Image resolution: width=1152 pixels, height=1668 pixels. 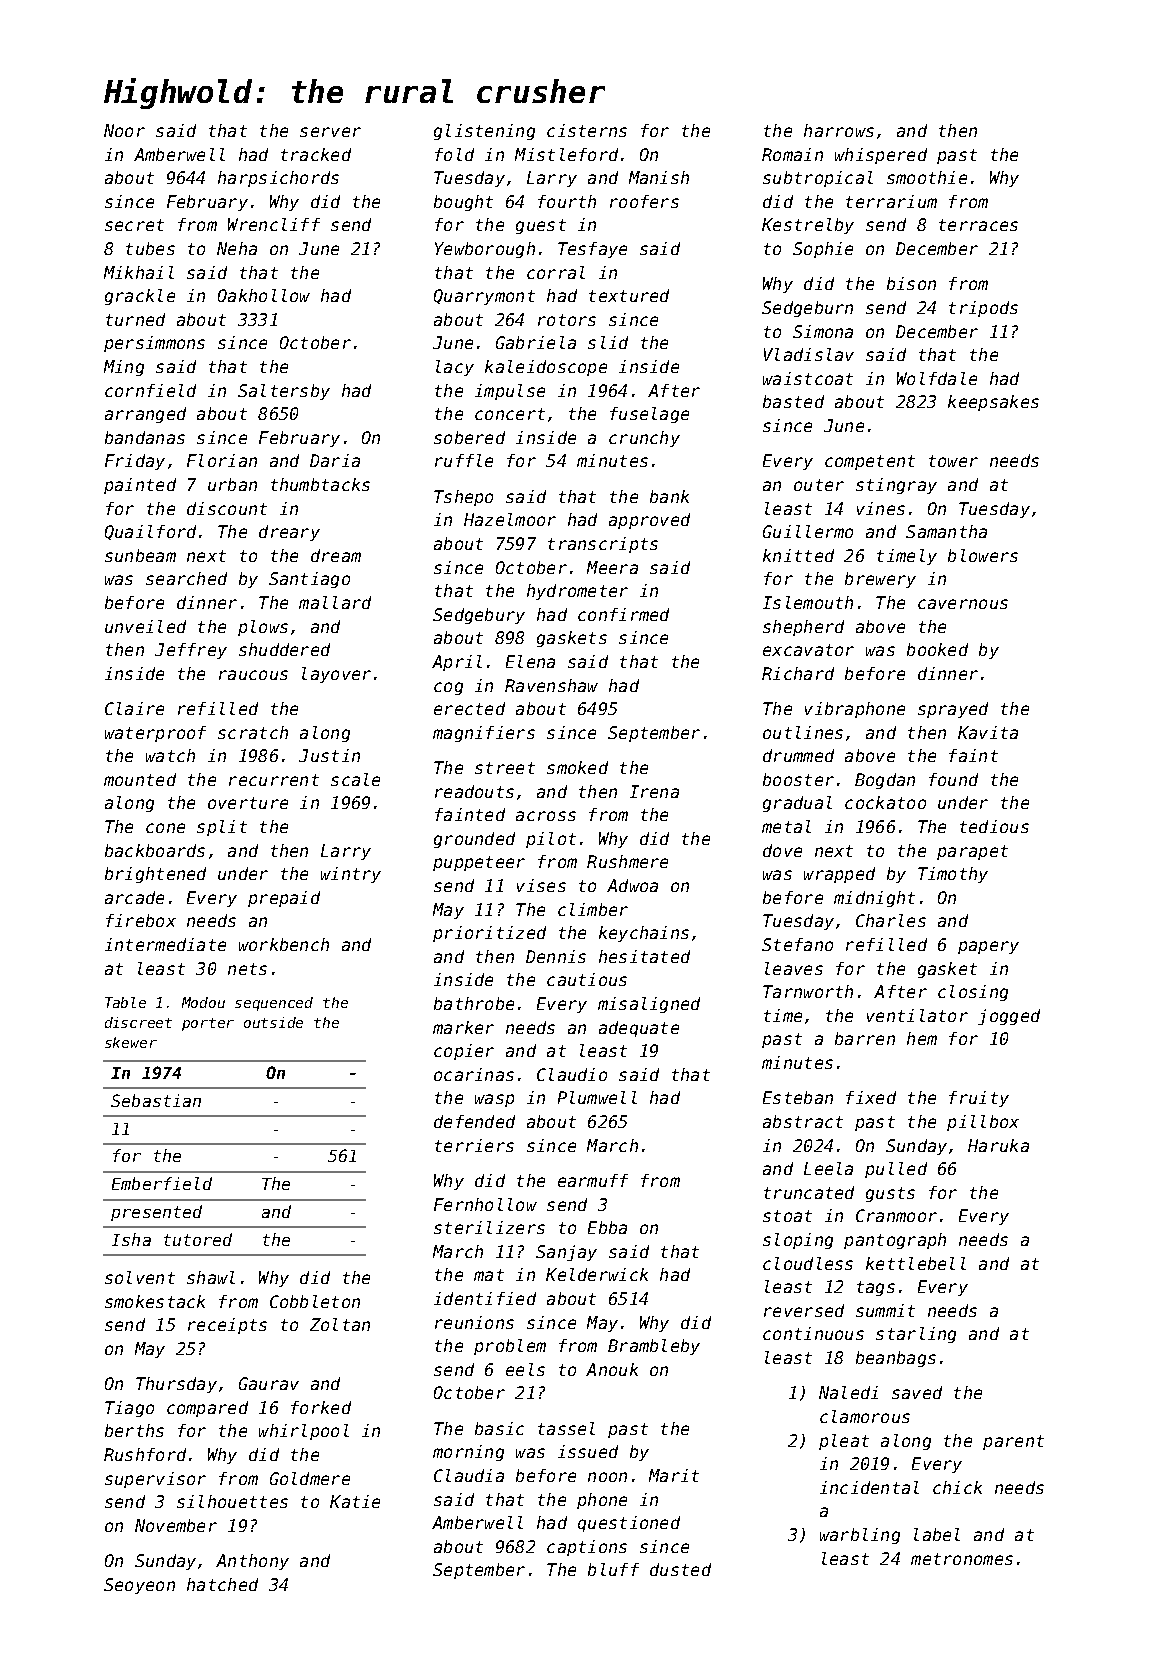 I want to click on Ravenshaw, so click(x=551, y=685).
